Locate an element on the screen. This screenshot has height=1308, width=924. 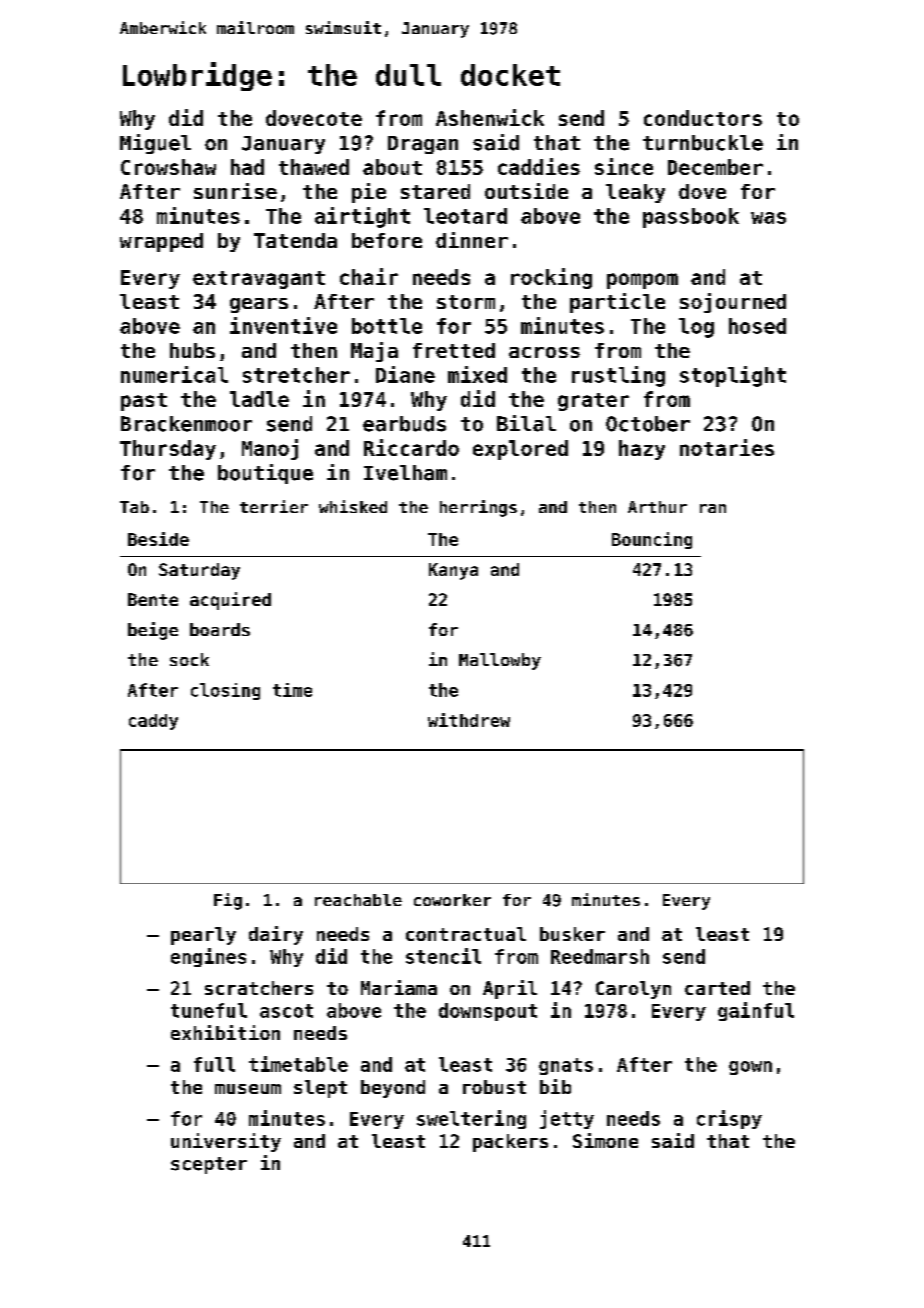
conductors is located at coordinates (703, 118).
